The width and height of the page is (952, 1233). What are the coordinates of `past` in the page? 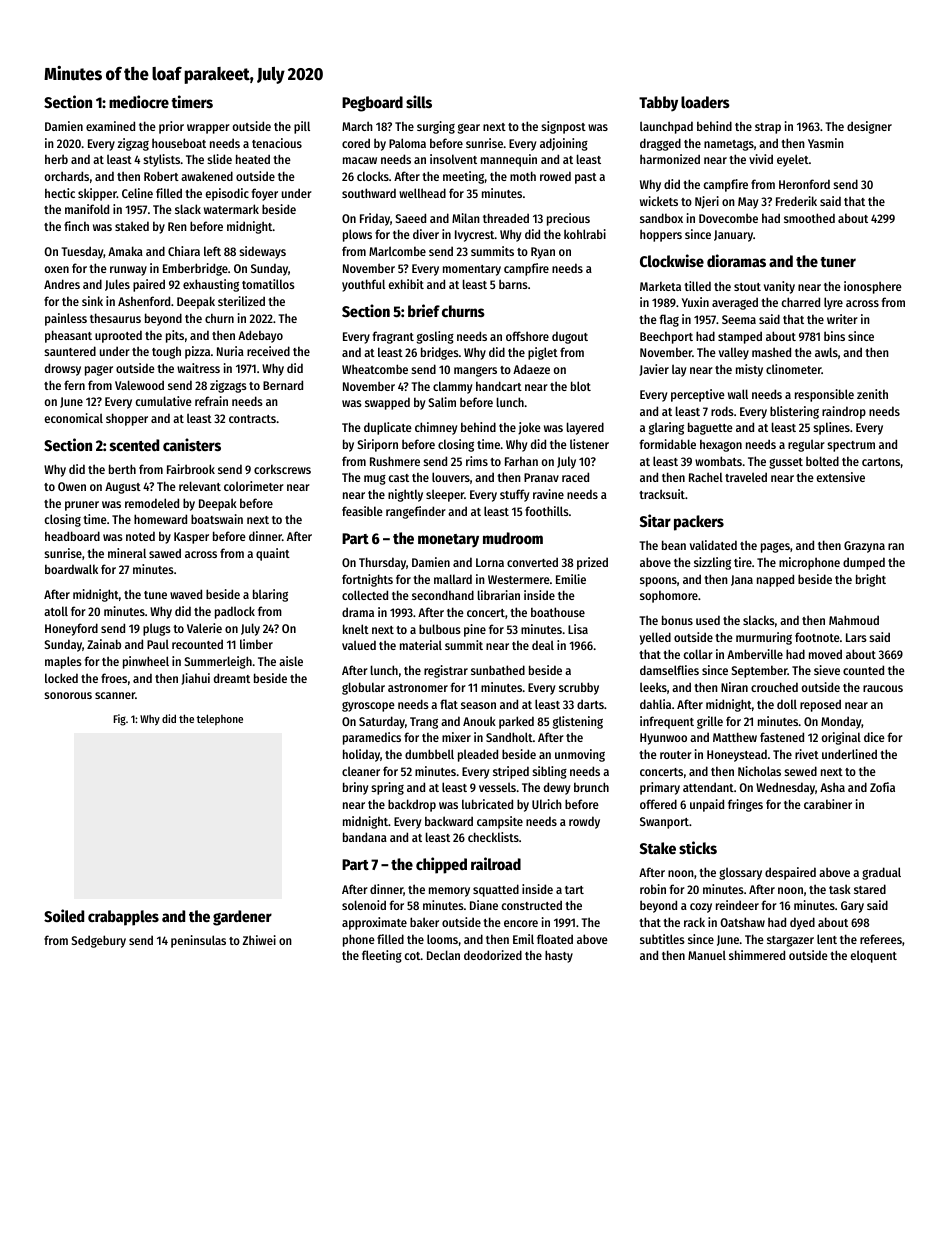 It's located at (586, 178).
